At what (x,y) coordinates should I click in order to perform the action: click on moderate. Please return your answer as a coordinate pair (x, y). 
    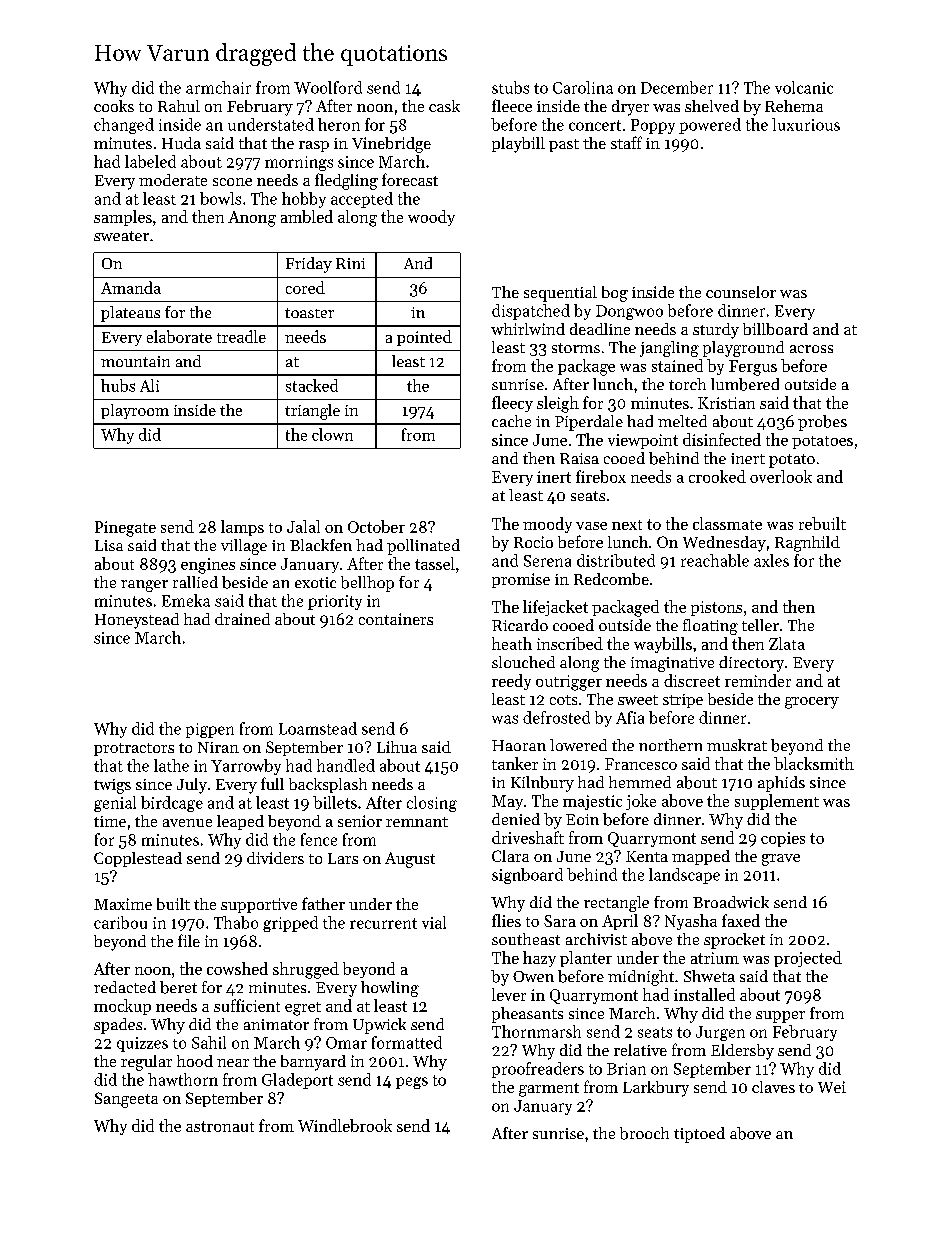
    Looking at the image, I should click on (173, 180).
